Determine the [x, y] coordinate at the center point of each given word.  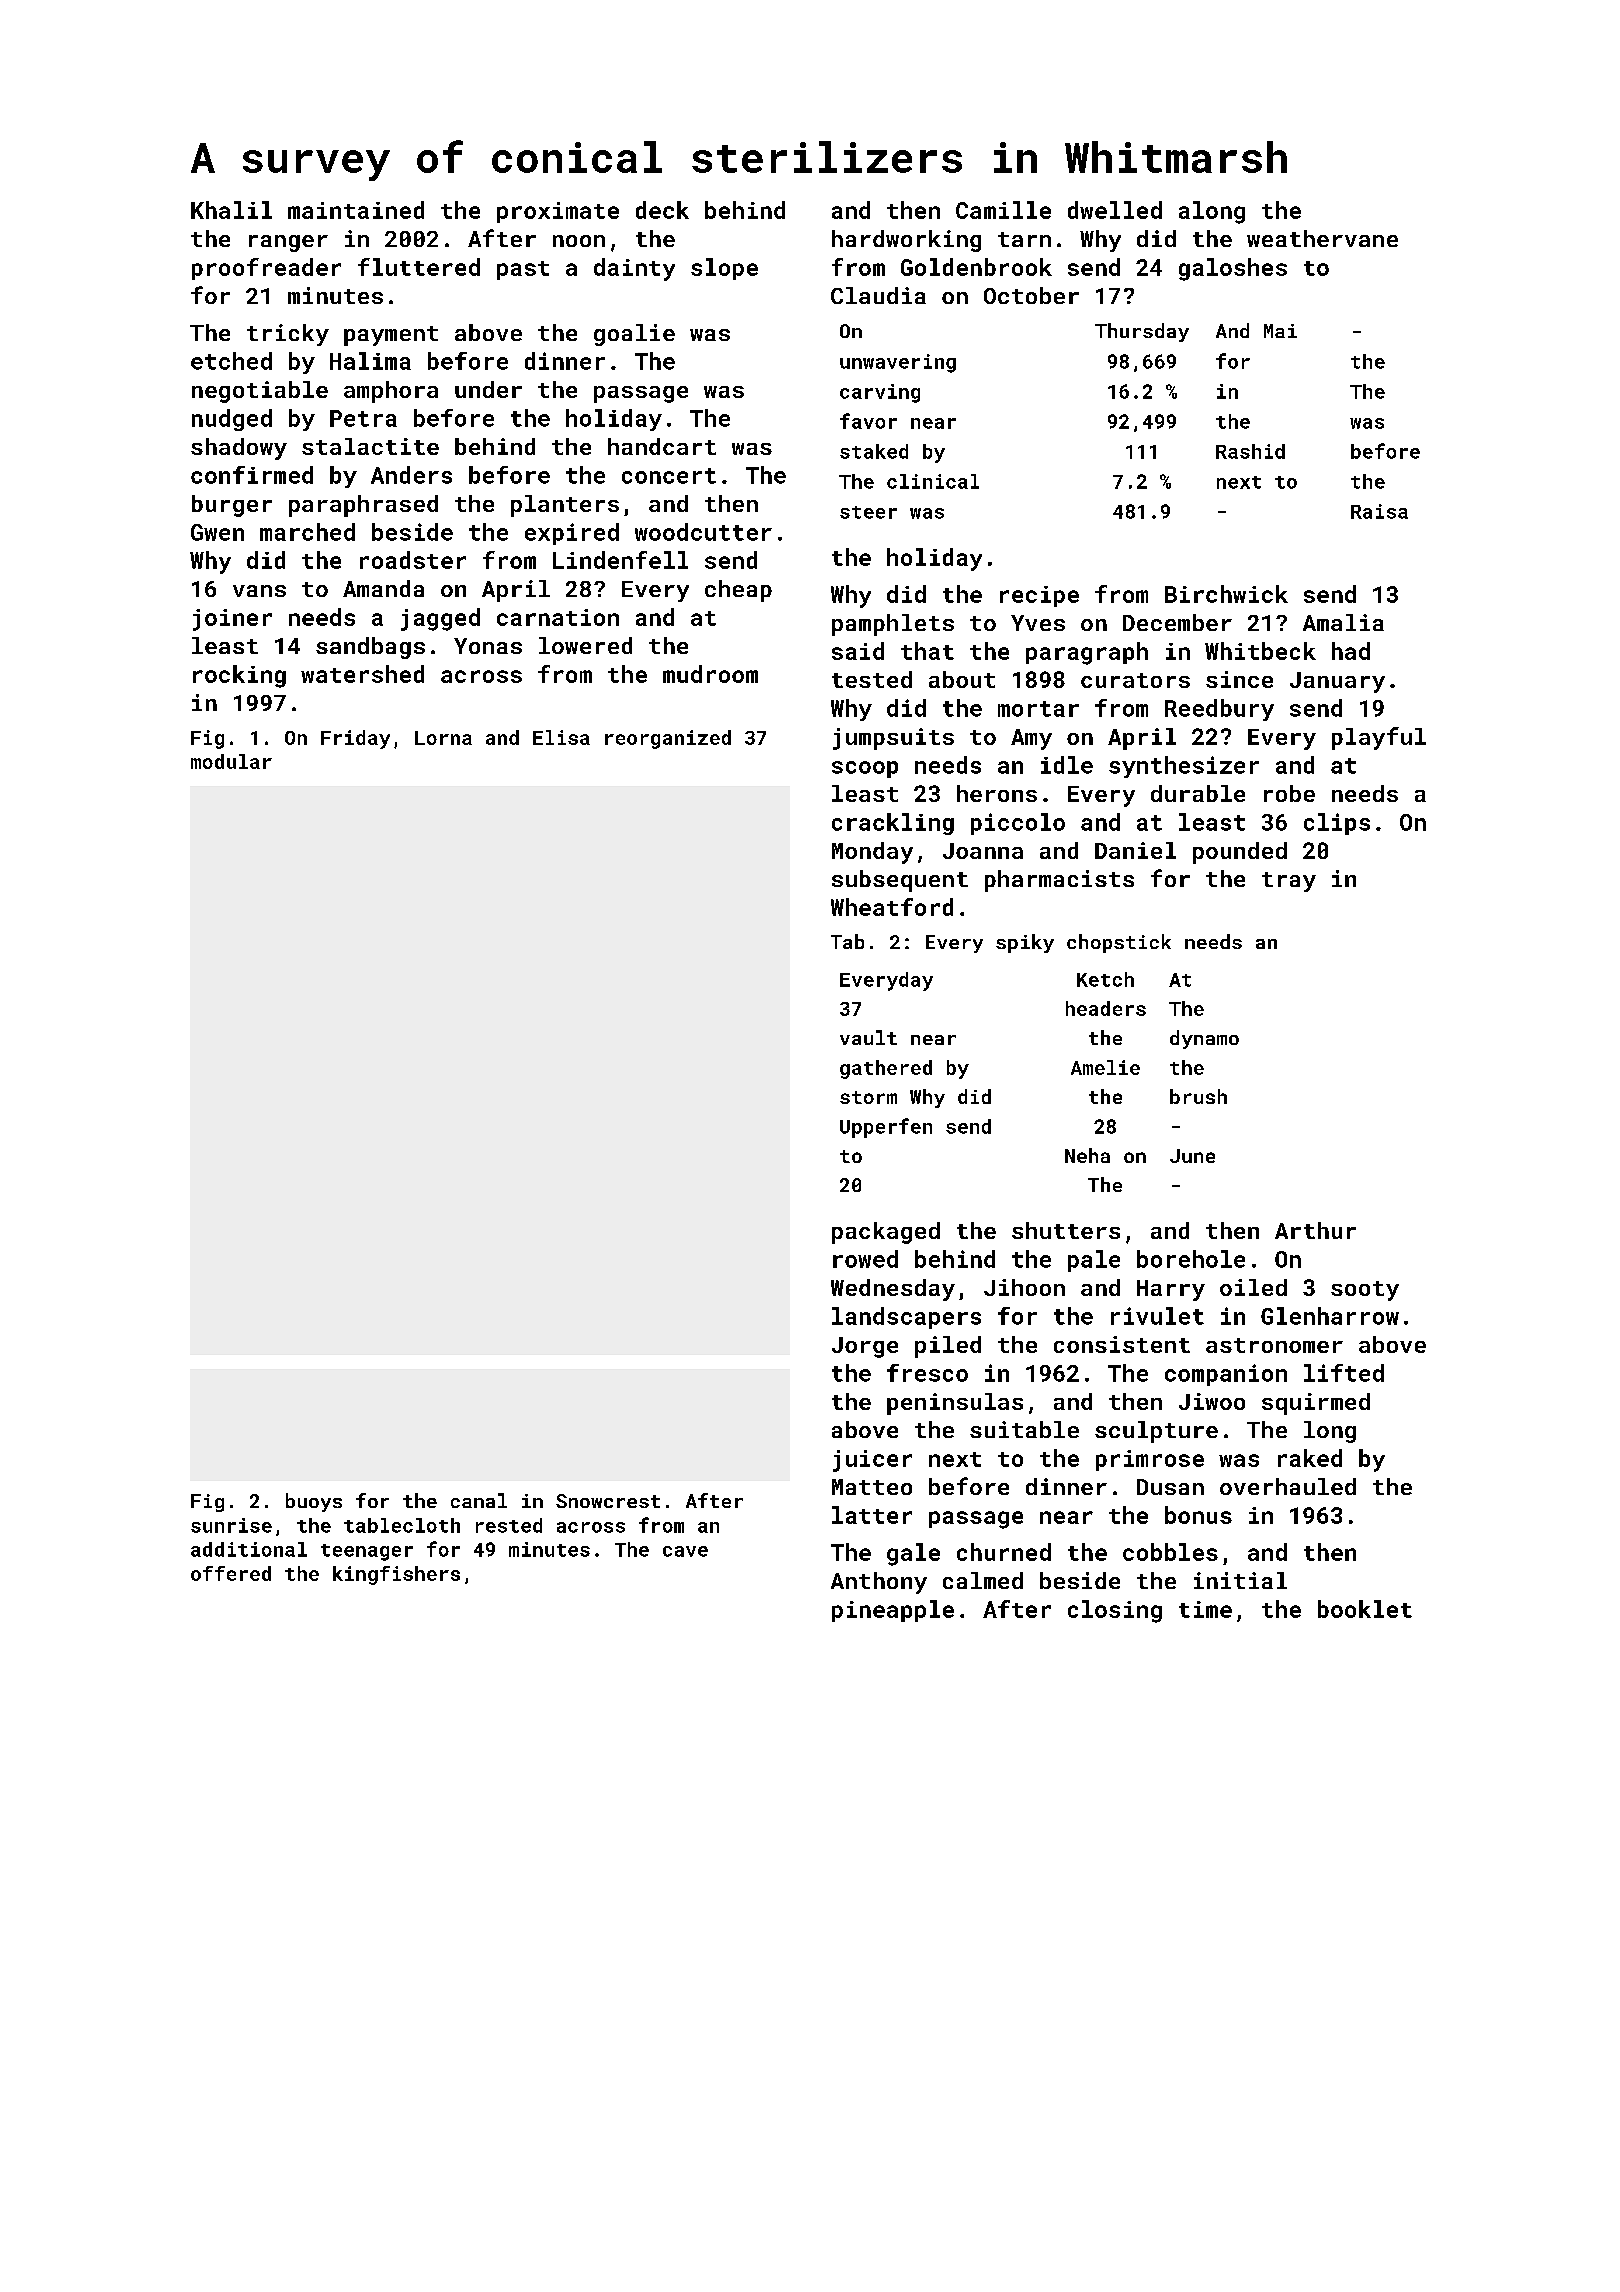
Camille [1003, 210]
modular [231, 761]
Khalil [231, 210]
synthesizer [1184, 767]
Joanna [983, 851]
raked [1310, 1458]
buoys [314, 1502]
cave [685, 1551]
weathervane [1322, 238]
